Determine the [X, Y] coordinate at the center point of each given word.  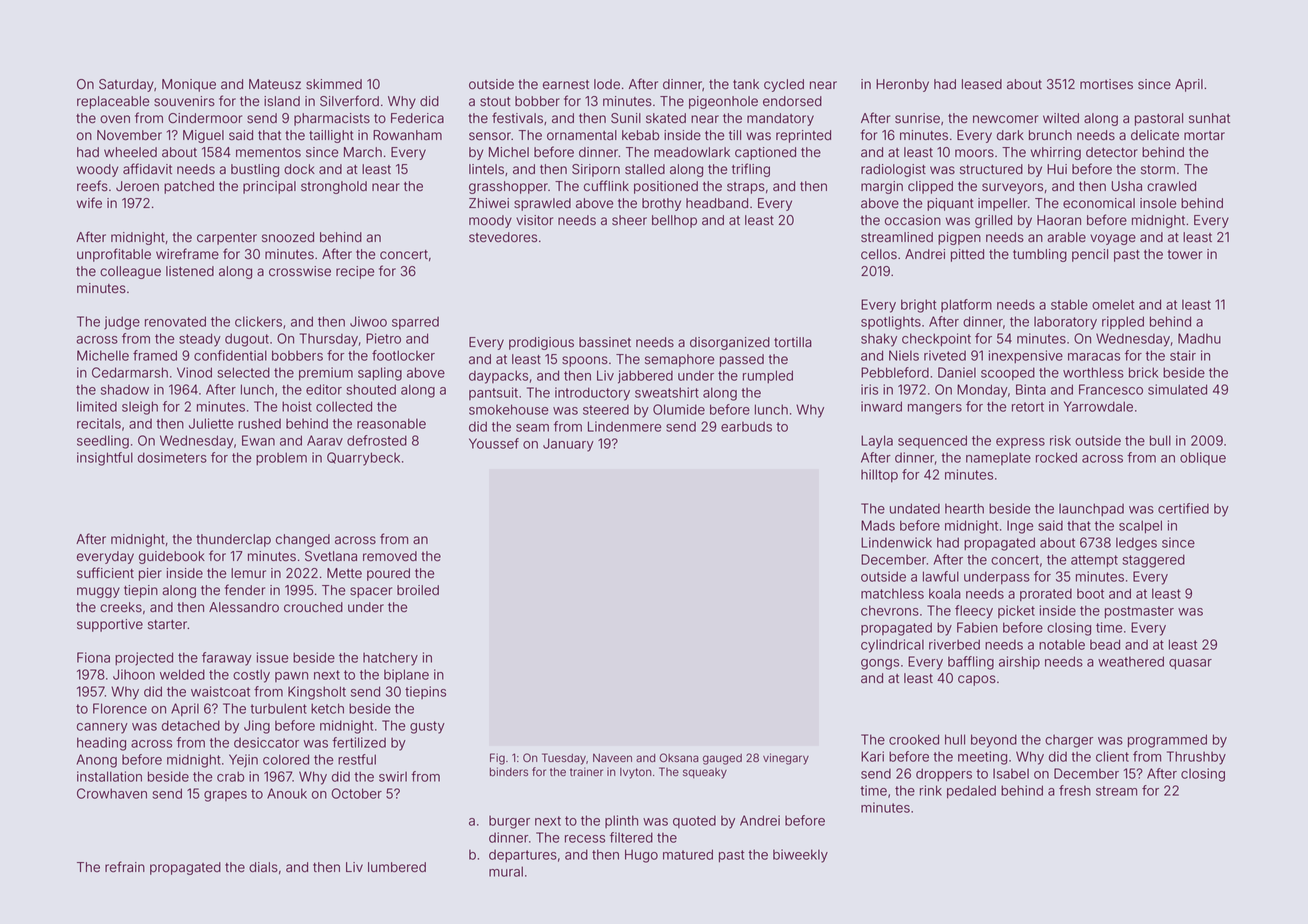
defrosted [377, 440]
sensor [490, 136]
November [129, 135]
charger [1069, 741]
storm [1158, 170]
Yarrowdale [1098, 406]
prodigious [541, 343]
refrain [125, 867]
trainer [586, 771]
